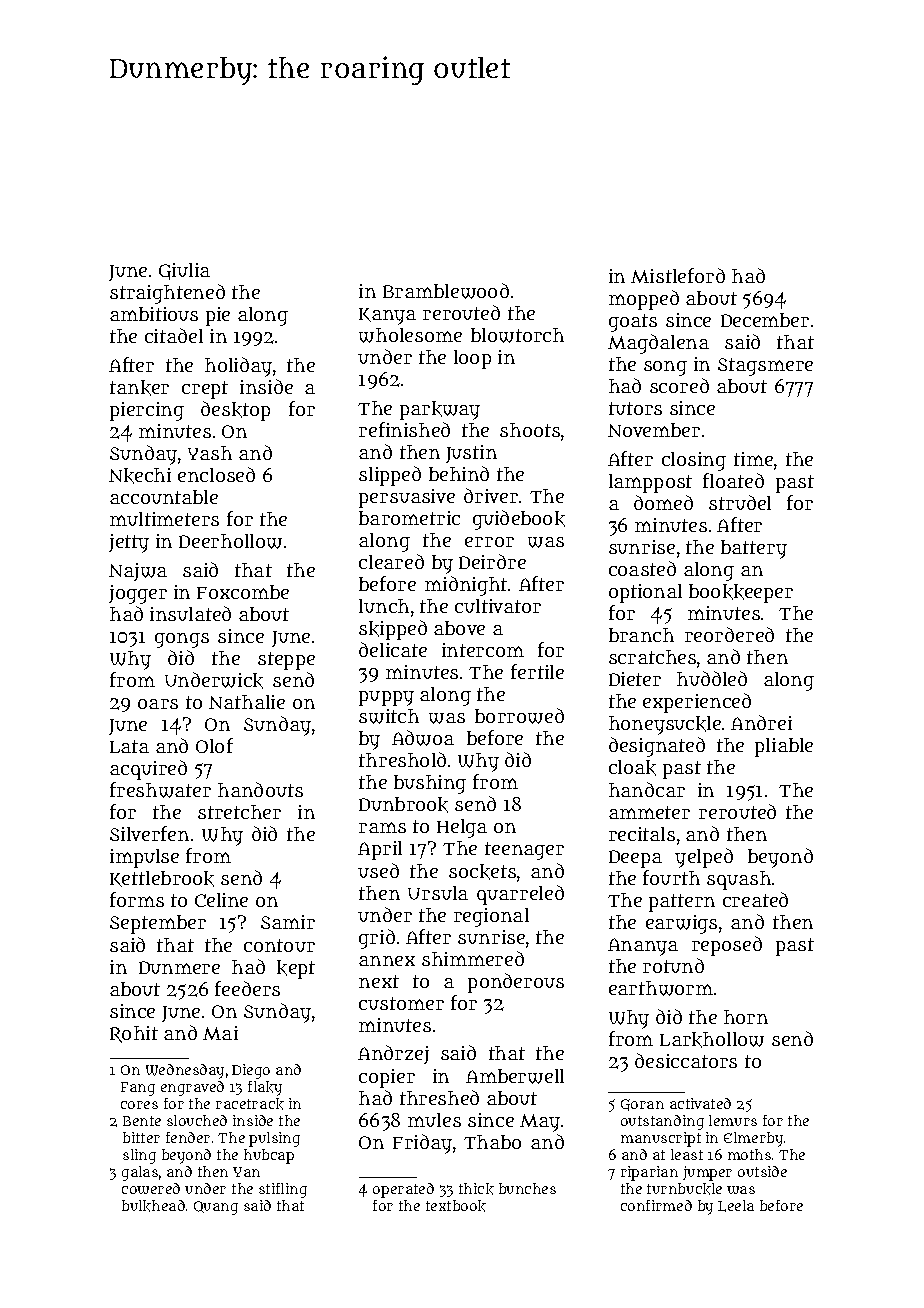  What do you see at coordinates (230, 541) in the image?
I see `Deerhollow` at bounding box center [230, 541].
